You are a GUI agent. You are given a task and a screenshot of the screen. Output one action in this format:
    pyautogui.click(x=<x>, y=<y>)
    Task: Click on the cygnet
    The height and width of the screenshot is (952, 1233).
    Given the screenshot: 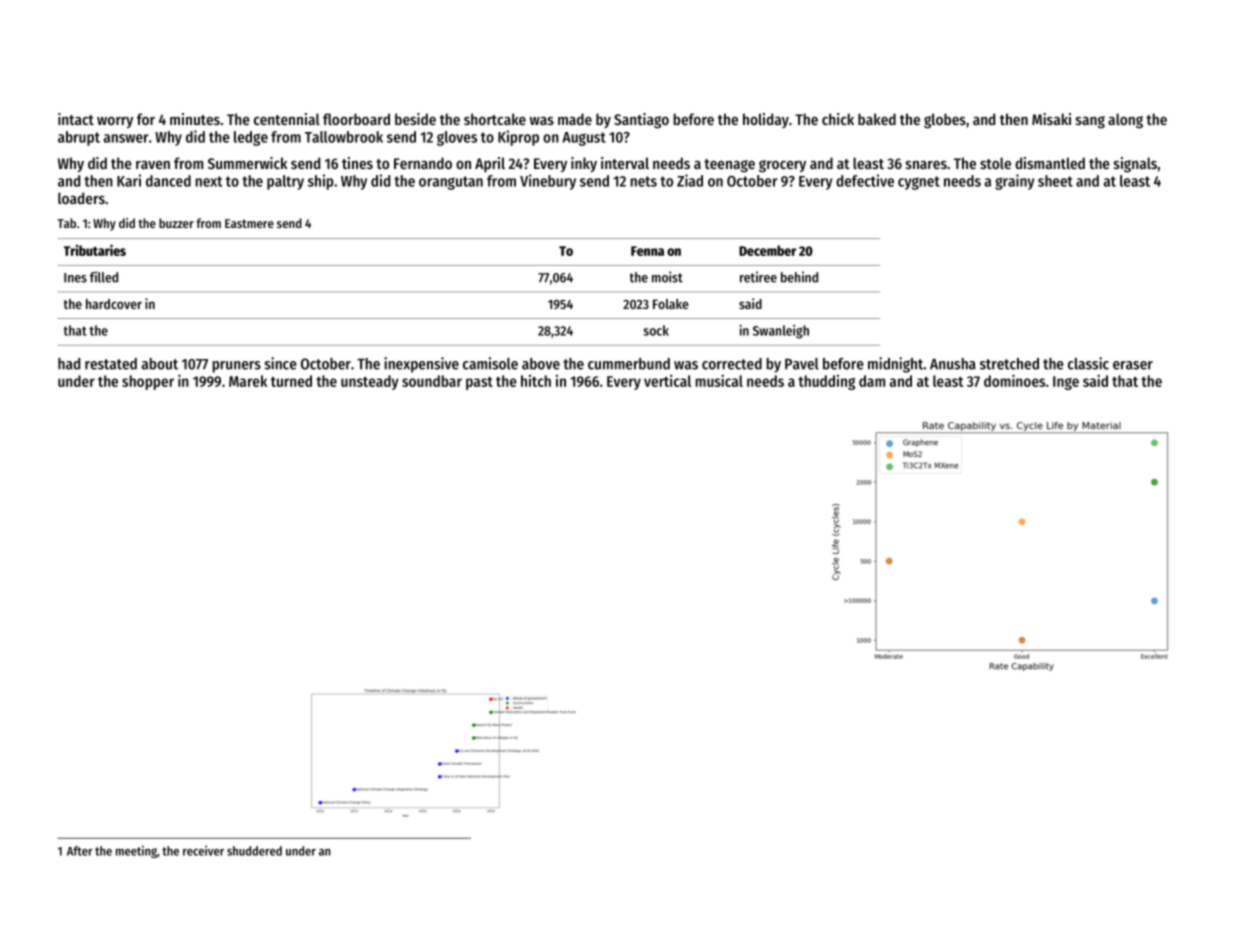 What is the action you would take?
    pyautogui.click(x=919, y=183)
